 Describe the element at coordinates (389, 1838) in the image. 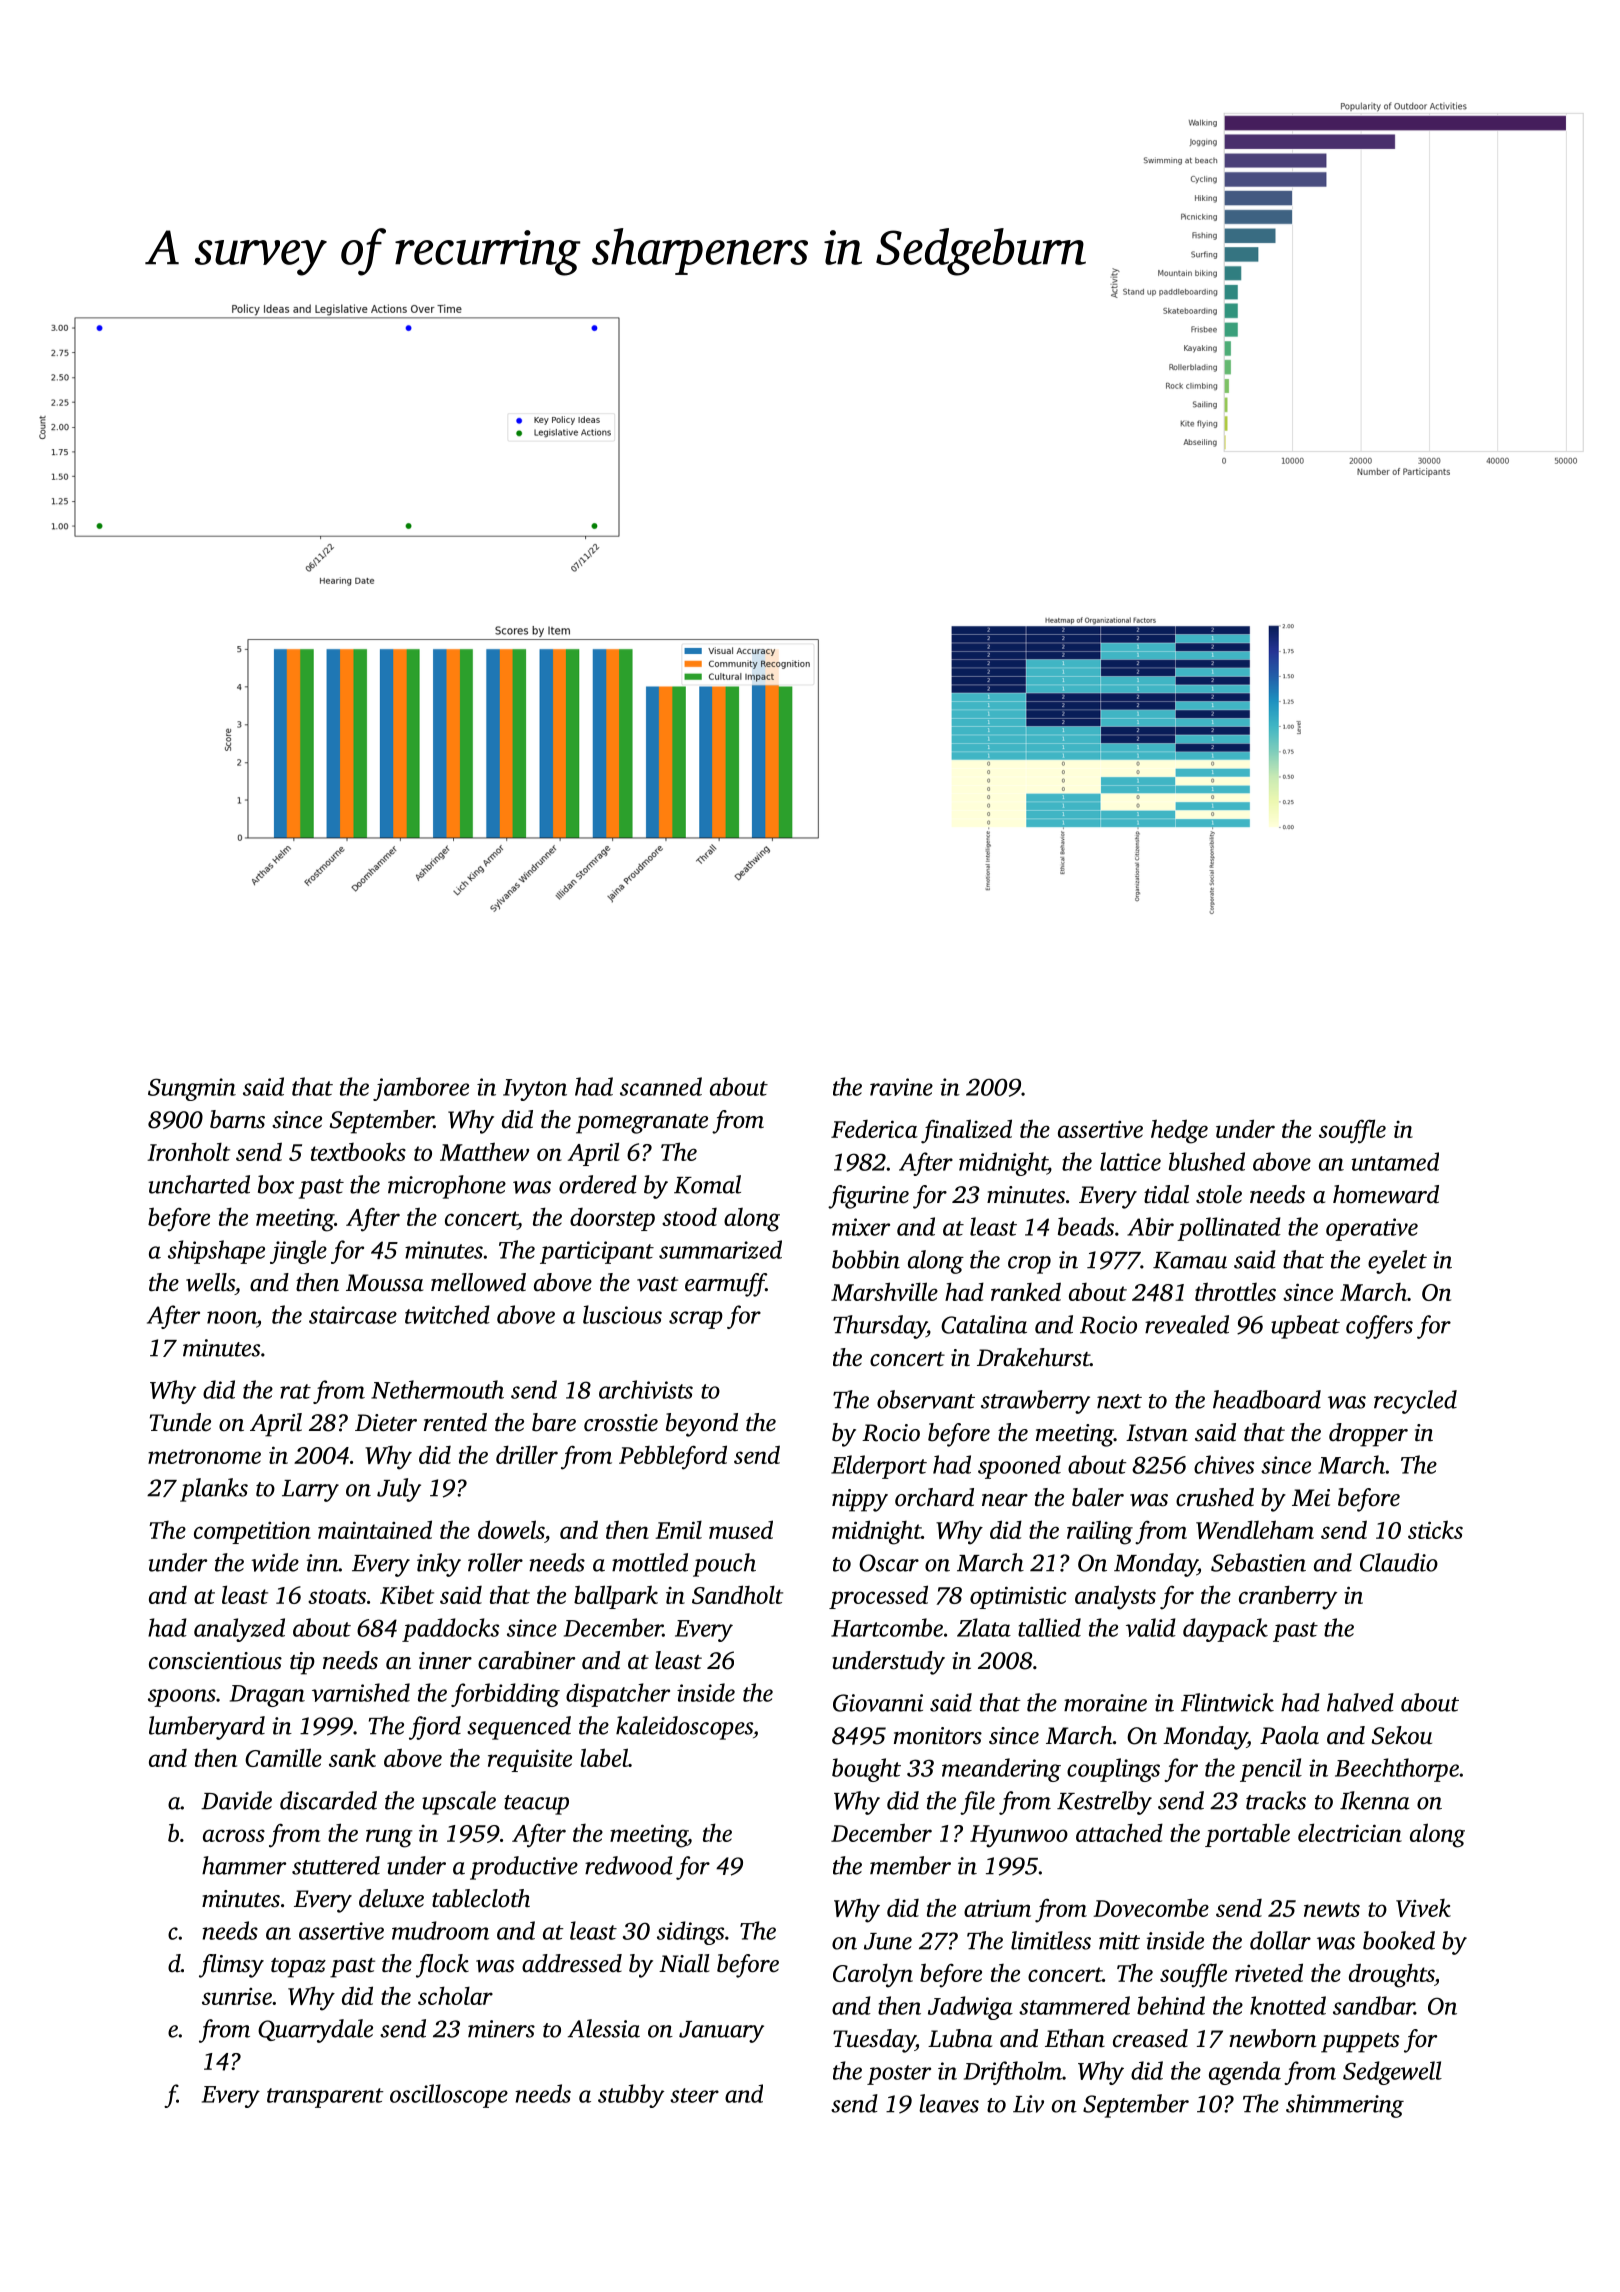

I see `rung` at that location.
